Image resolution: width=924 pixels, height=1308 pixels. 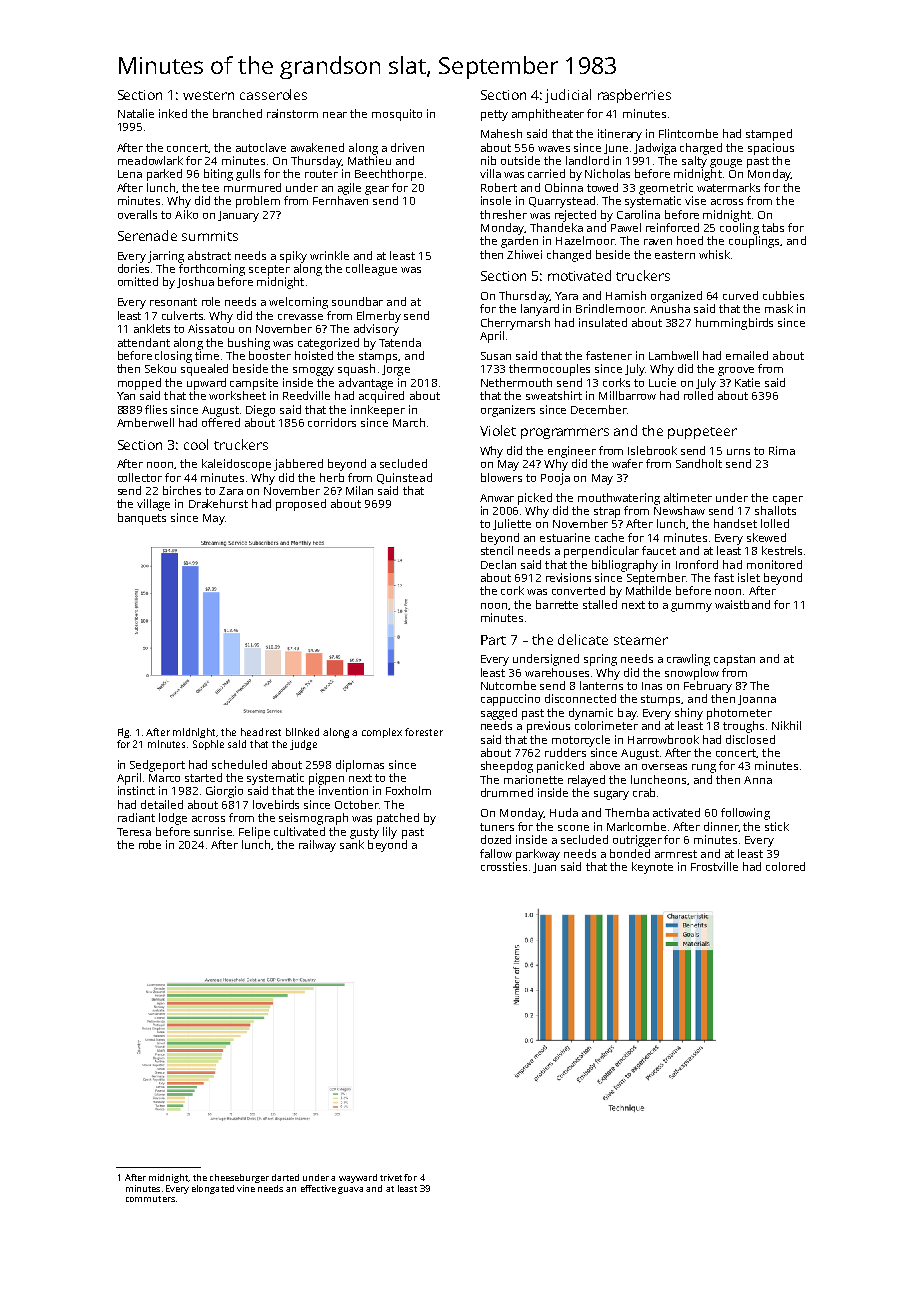 I want to click on Frostville, so click(x=714, y=866).
